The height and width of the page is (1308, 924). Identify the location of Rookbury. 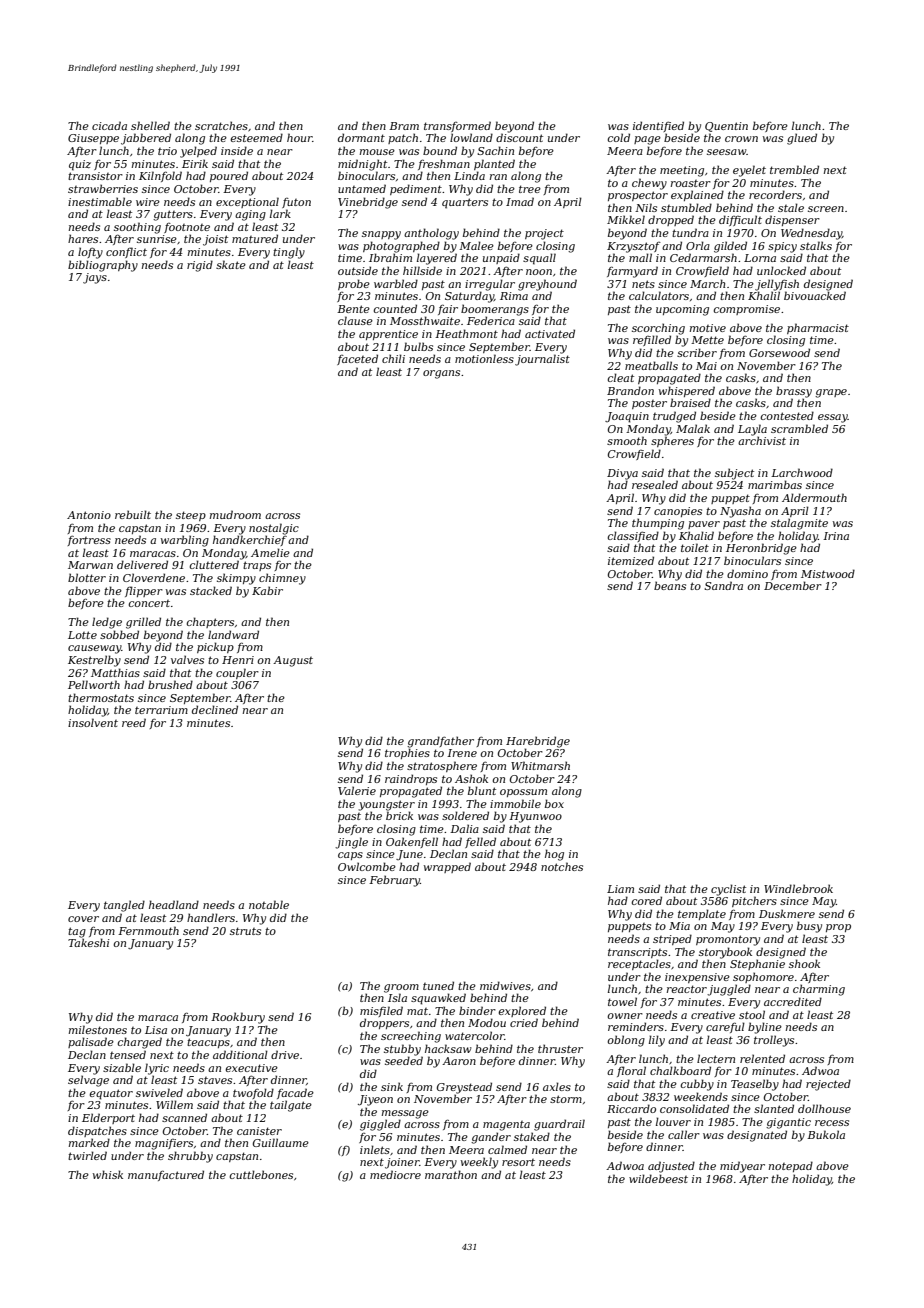
(238, 1018).
